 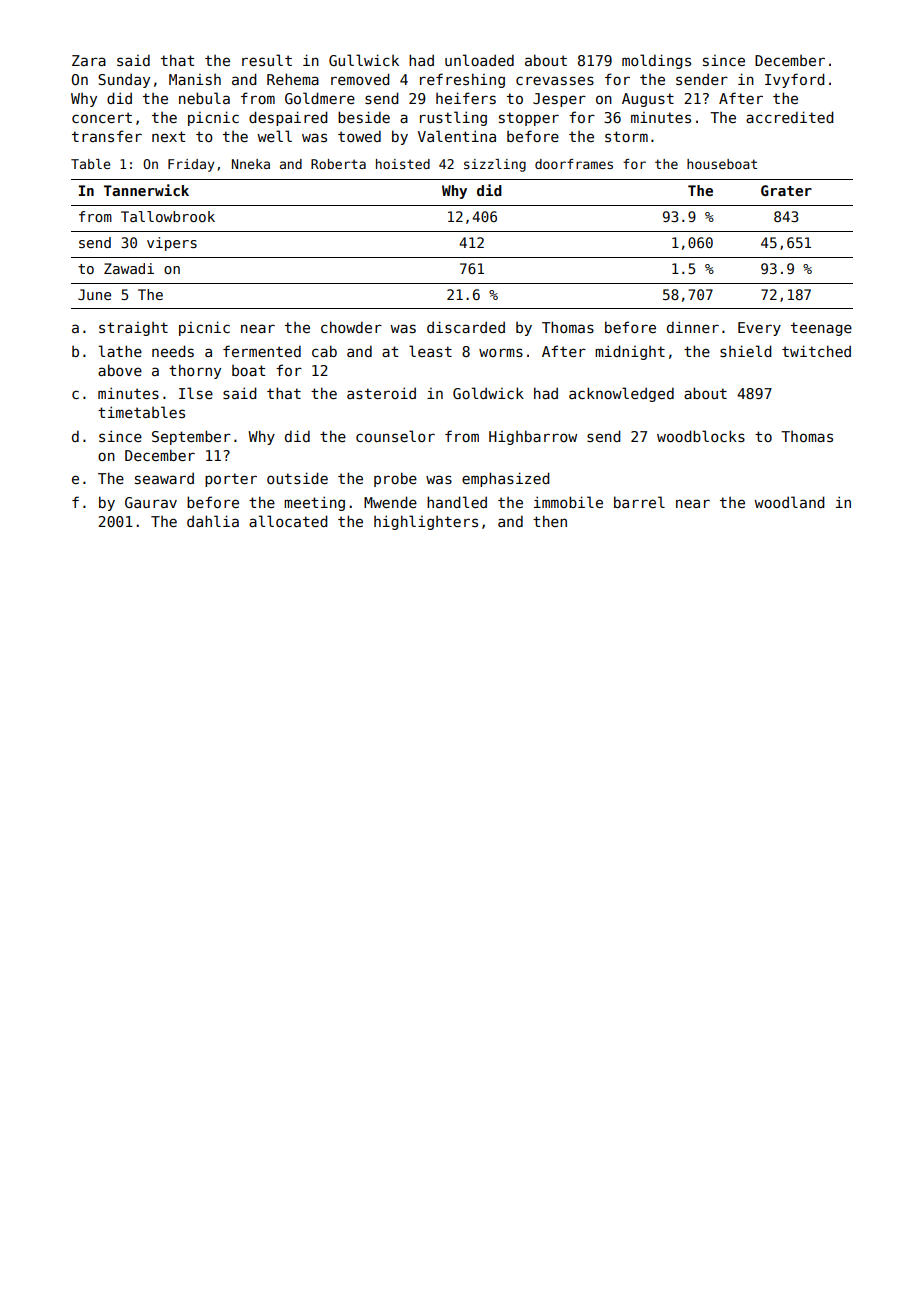 What do you see at coordinates (495, 165) in the screenshot?
I see `sizzling` at bounding box center [495, 165].
